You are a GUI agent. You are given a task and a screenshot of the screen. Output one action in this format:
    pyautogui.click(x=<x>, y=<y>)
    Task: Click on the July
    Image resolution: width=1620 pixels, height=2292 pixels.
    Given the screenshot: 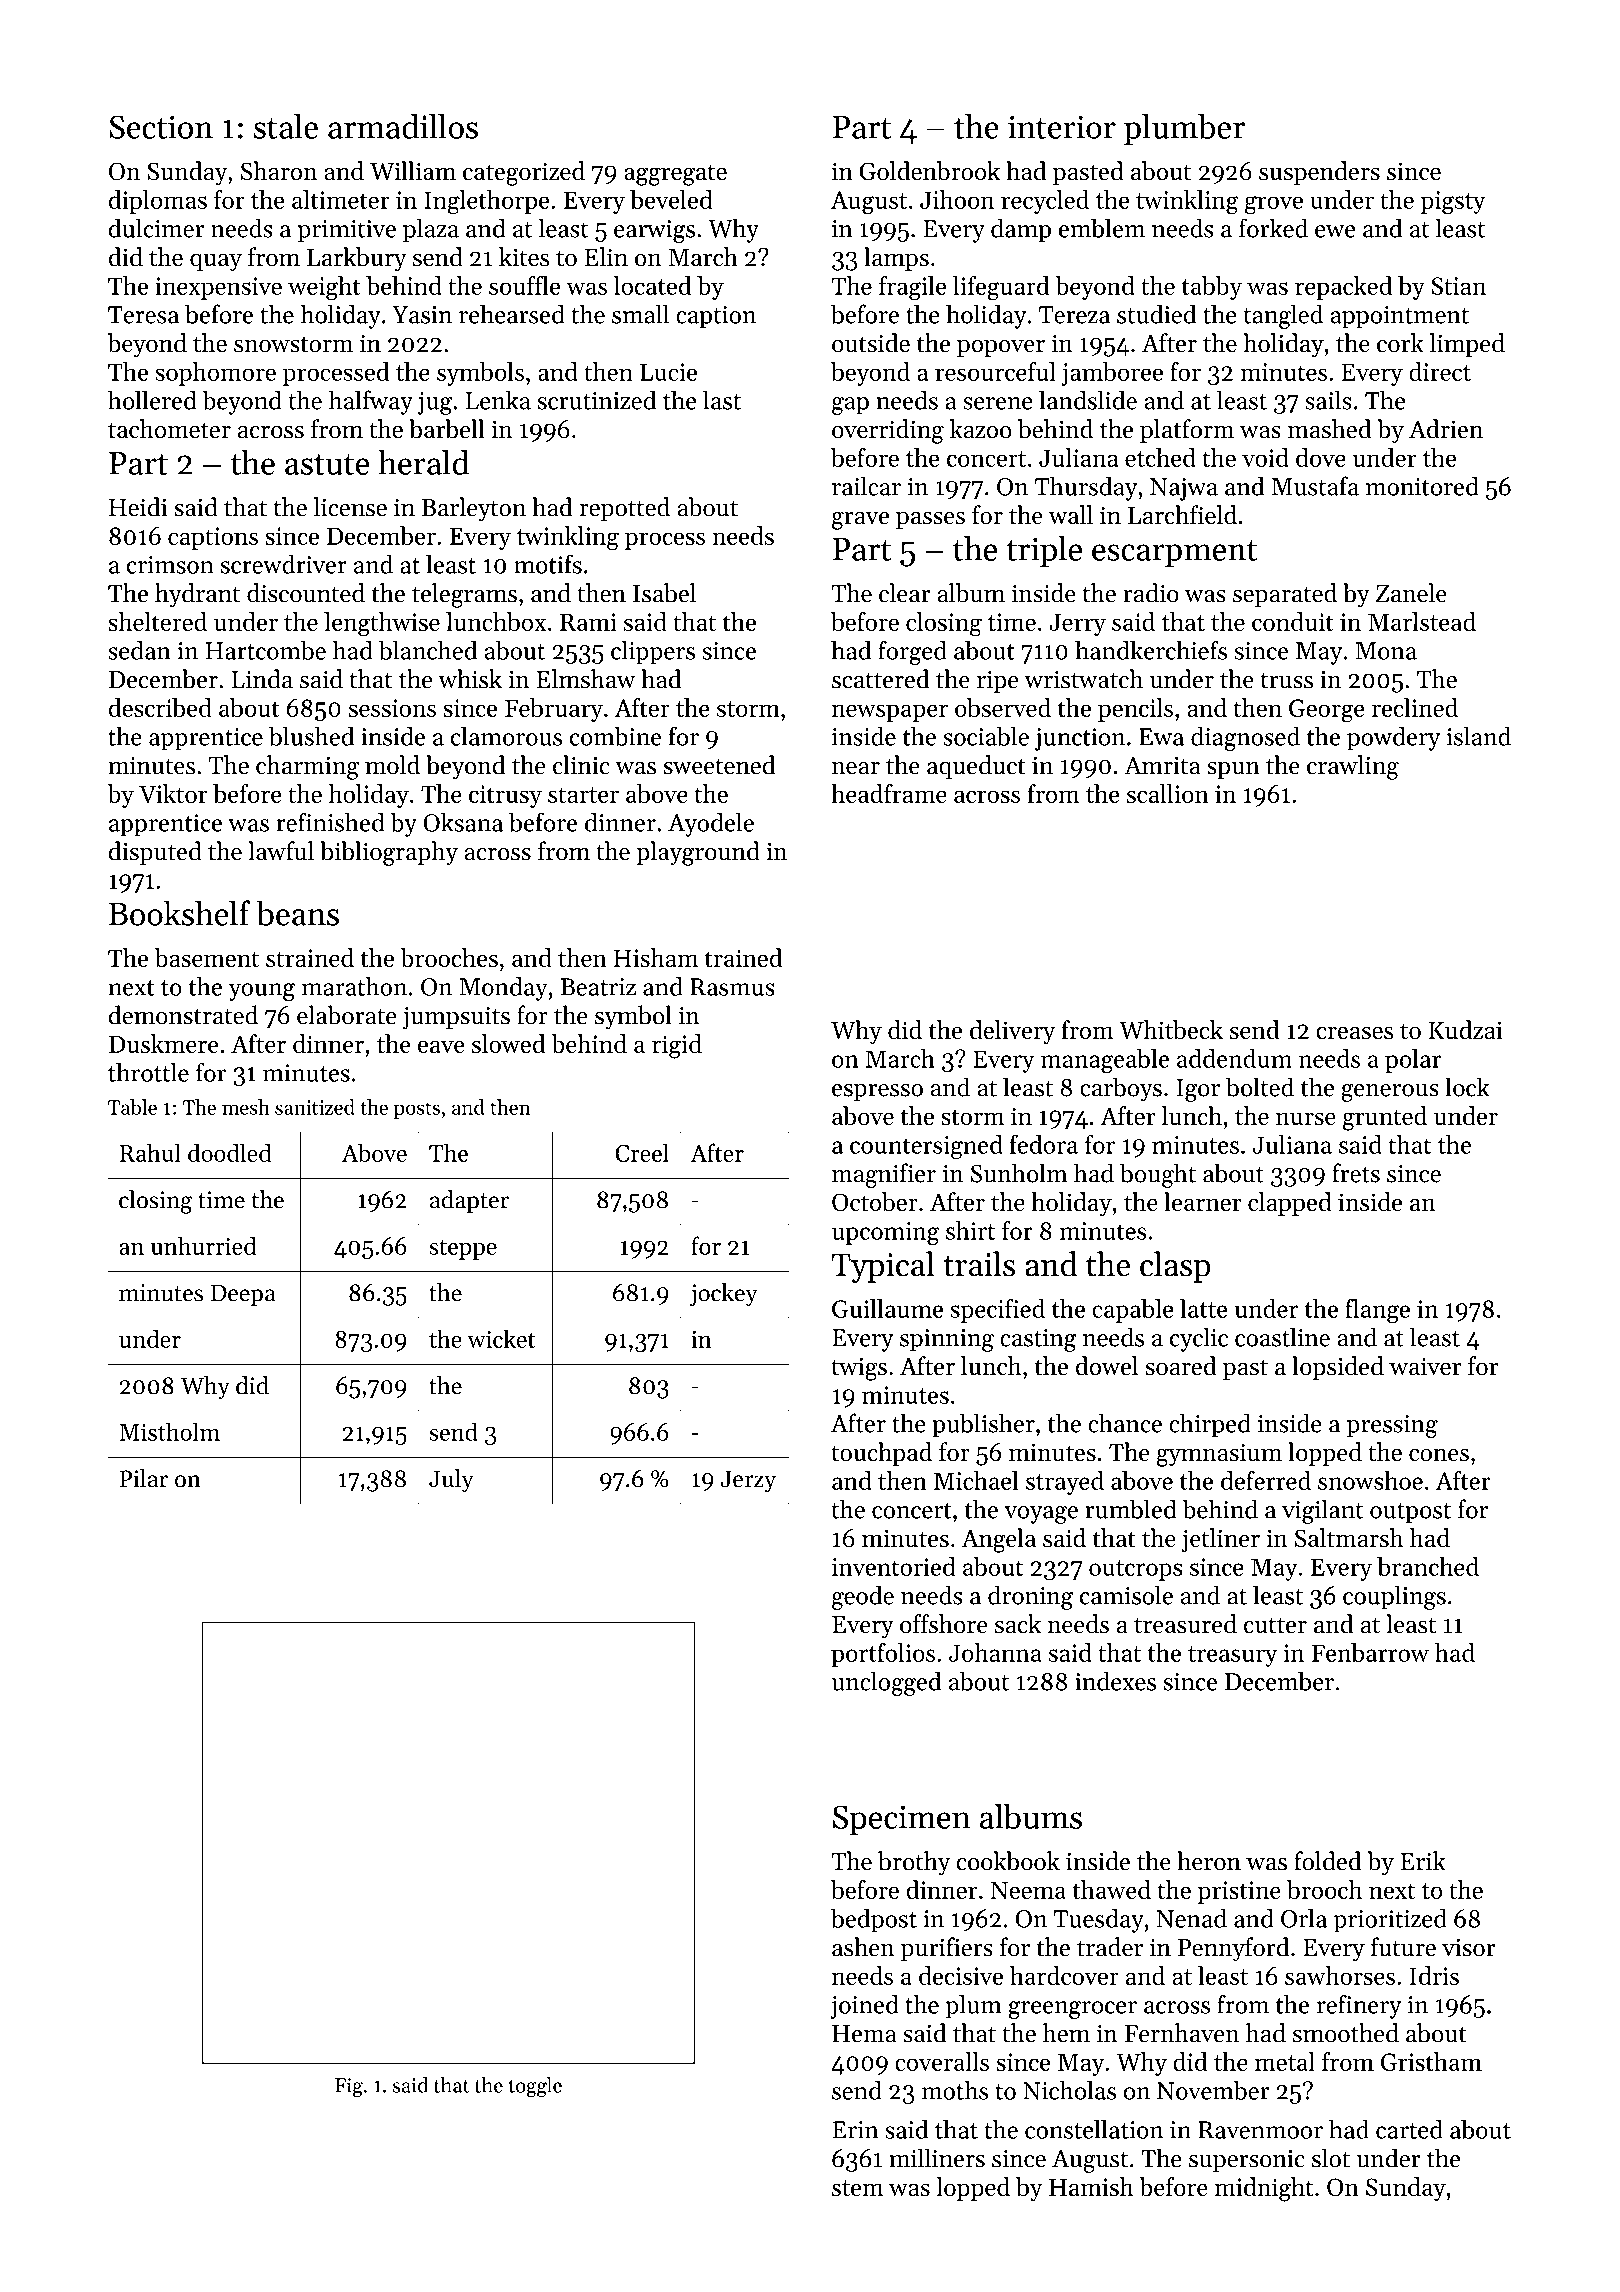 What is the action you would take?
    pyautogui.click(x=451, y=1481)
